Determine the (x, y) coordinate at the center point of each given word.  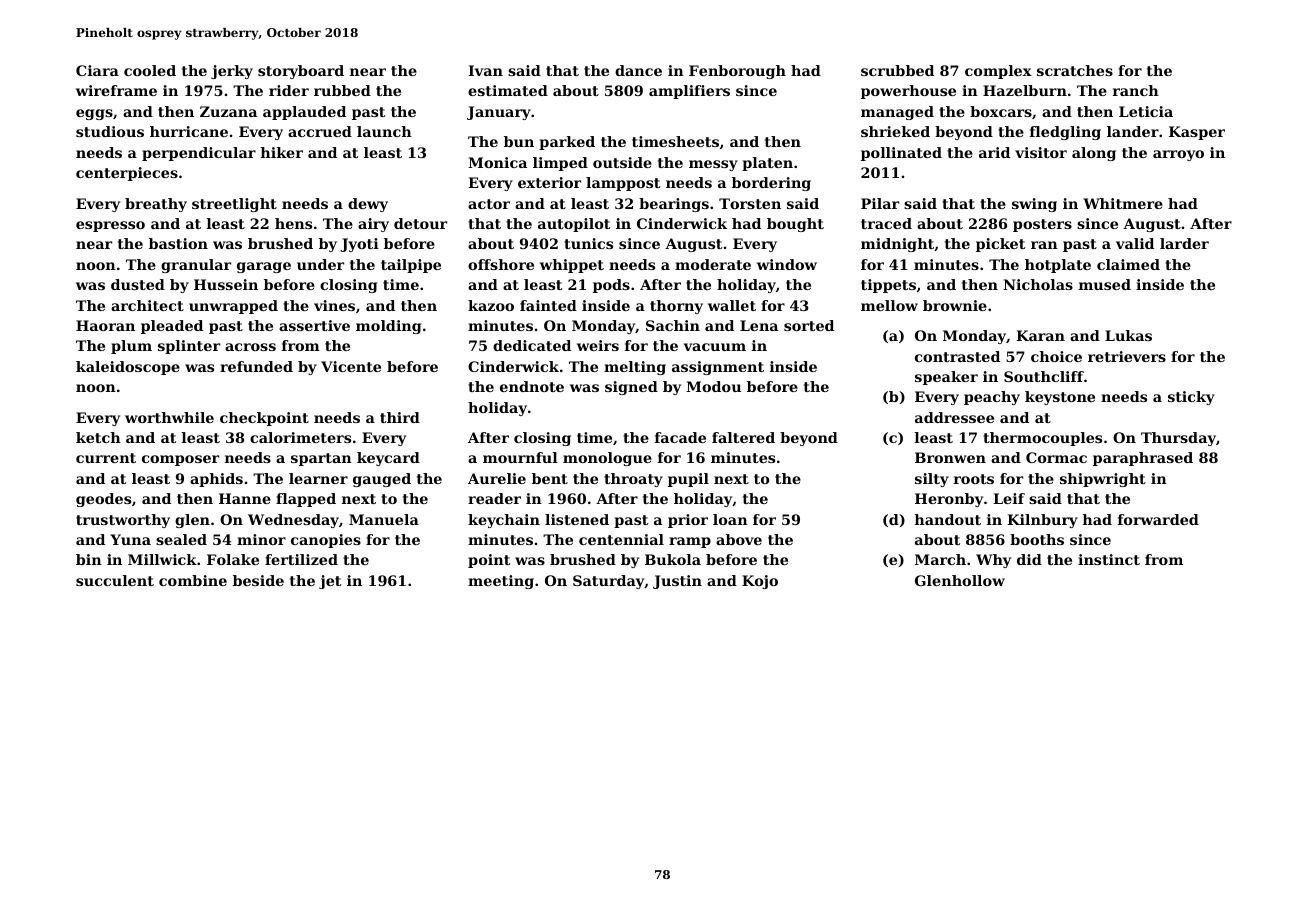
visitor (1041, 152)
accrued (320, 131)
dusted (138, 284)
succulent (115, 580)
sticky (1191, 398)
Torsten (750, 203)
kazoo (491, 305)
